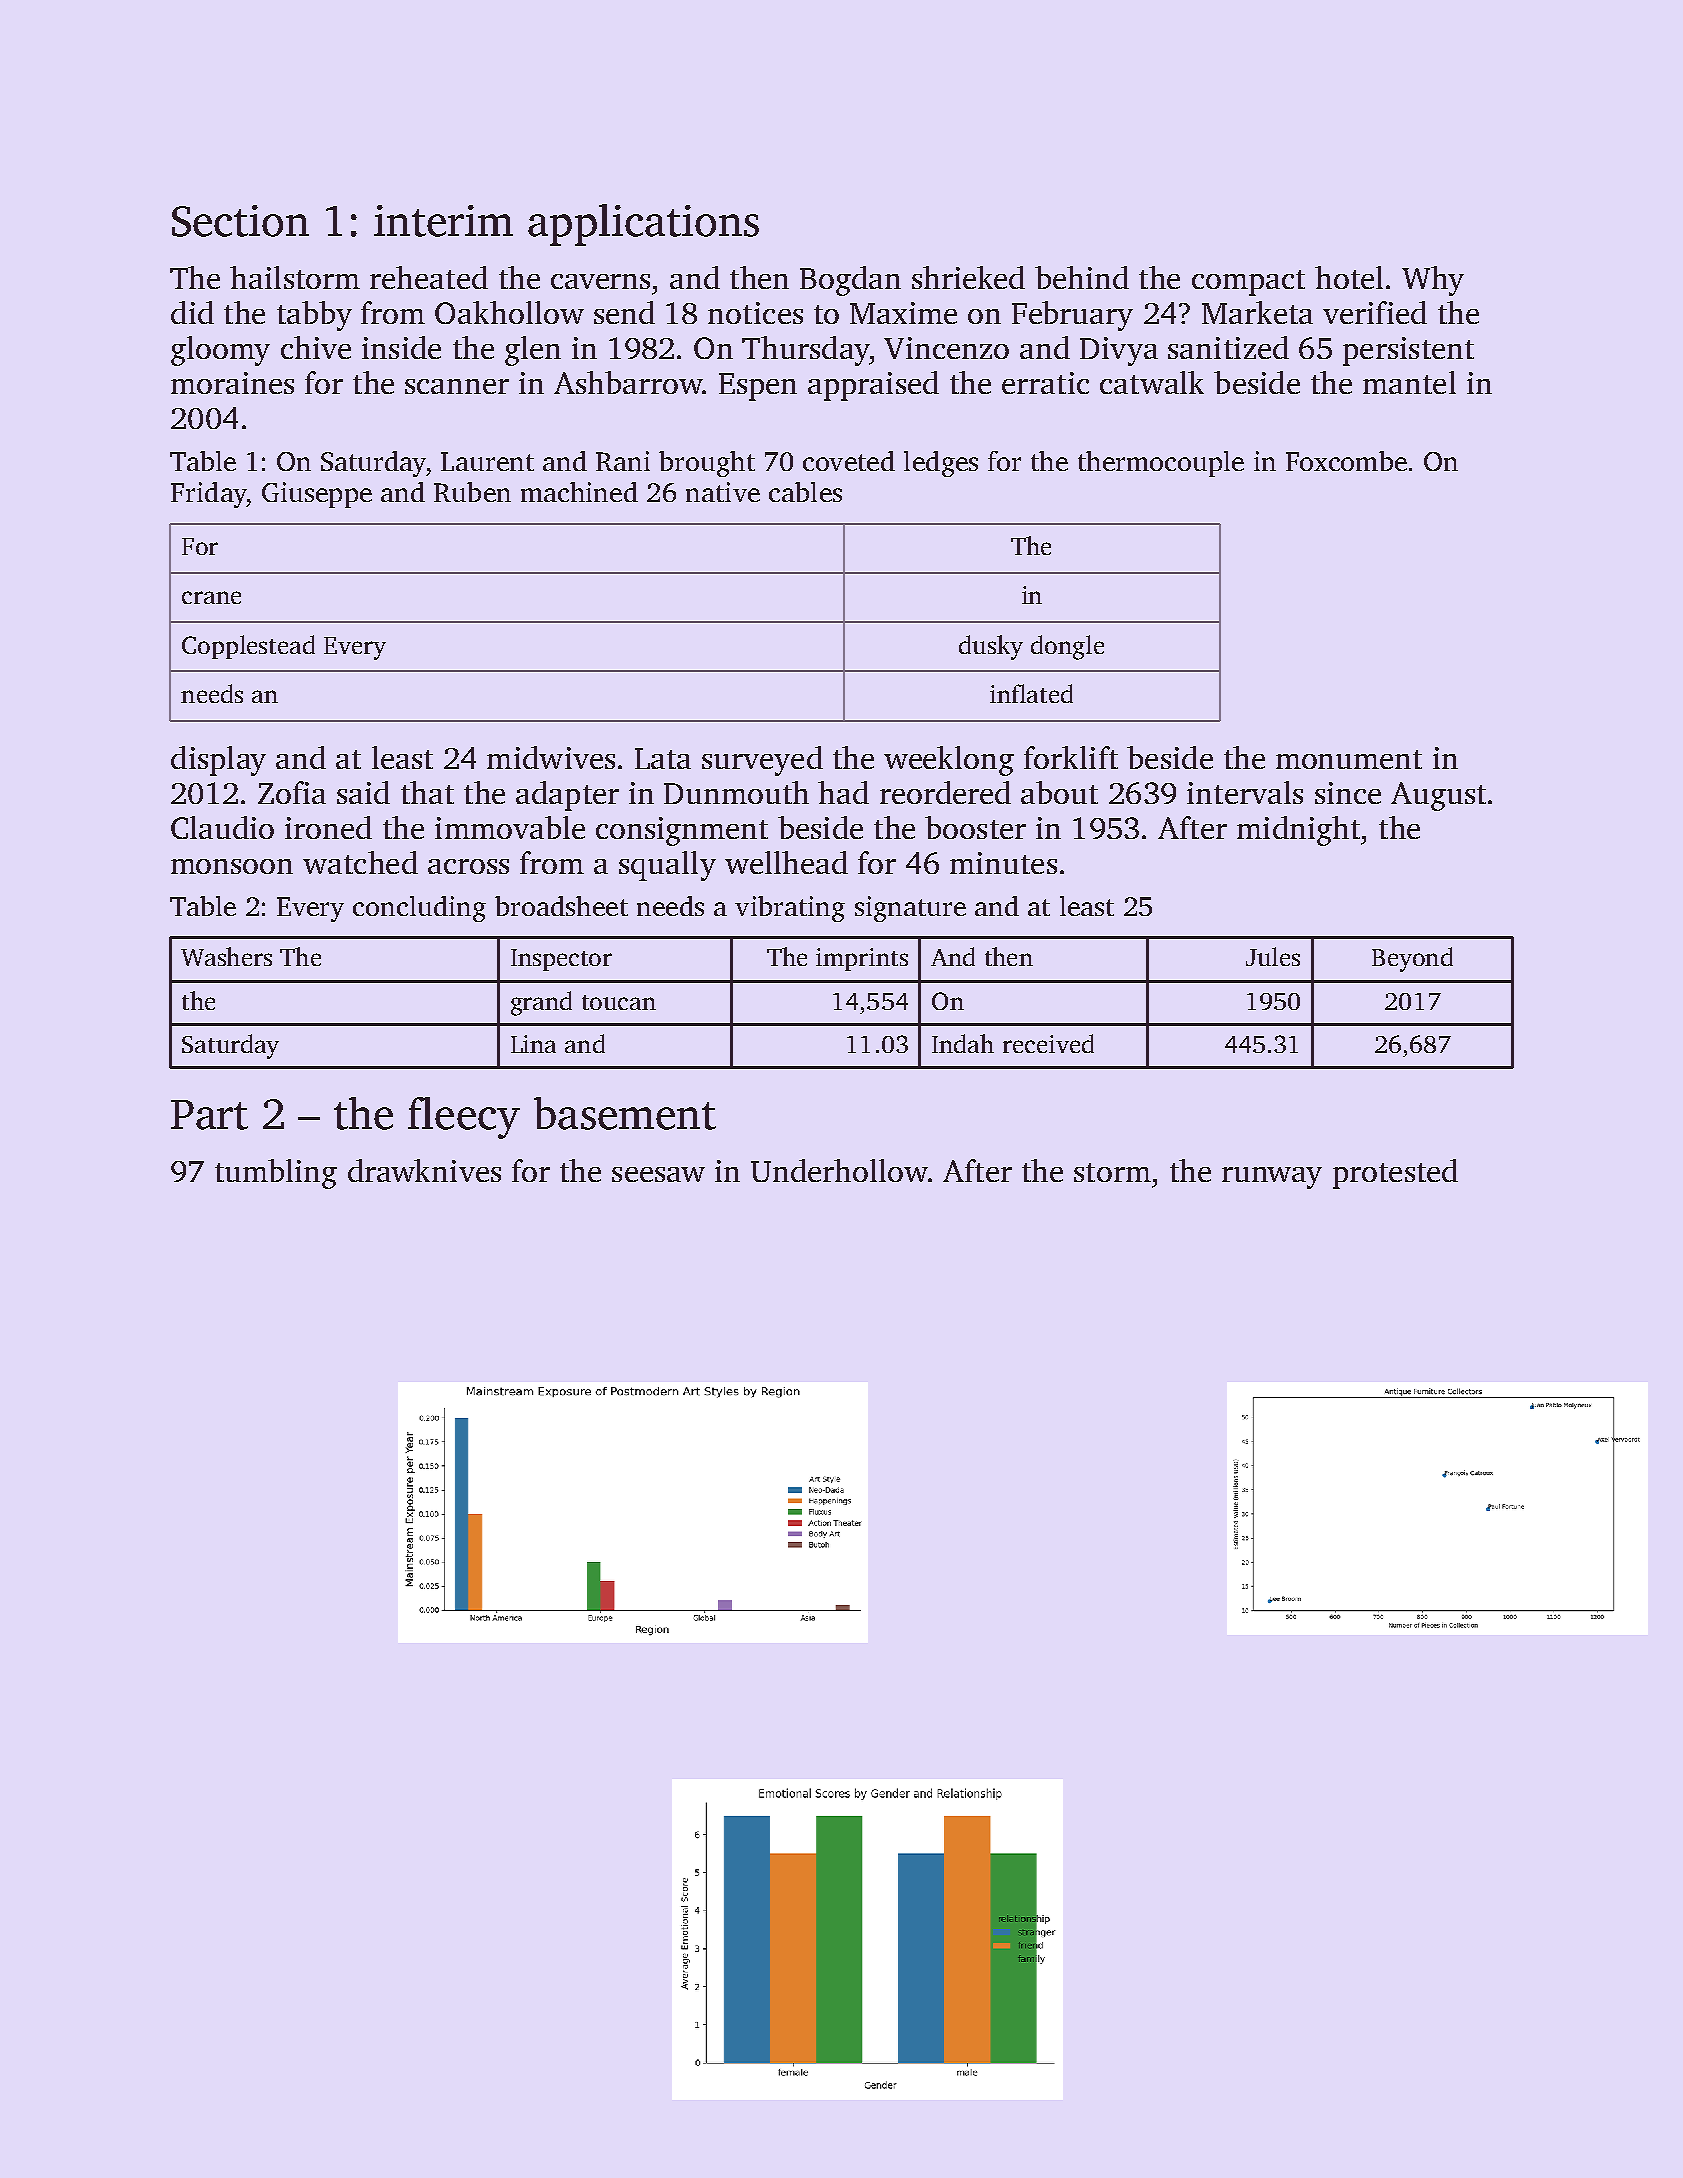 Image resolution: width=1683 pixels, height=2178 pixels. What do you see at coordinates (363, 792) in the document?
I see `said` at bounding box center [363, 792].
